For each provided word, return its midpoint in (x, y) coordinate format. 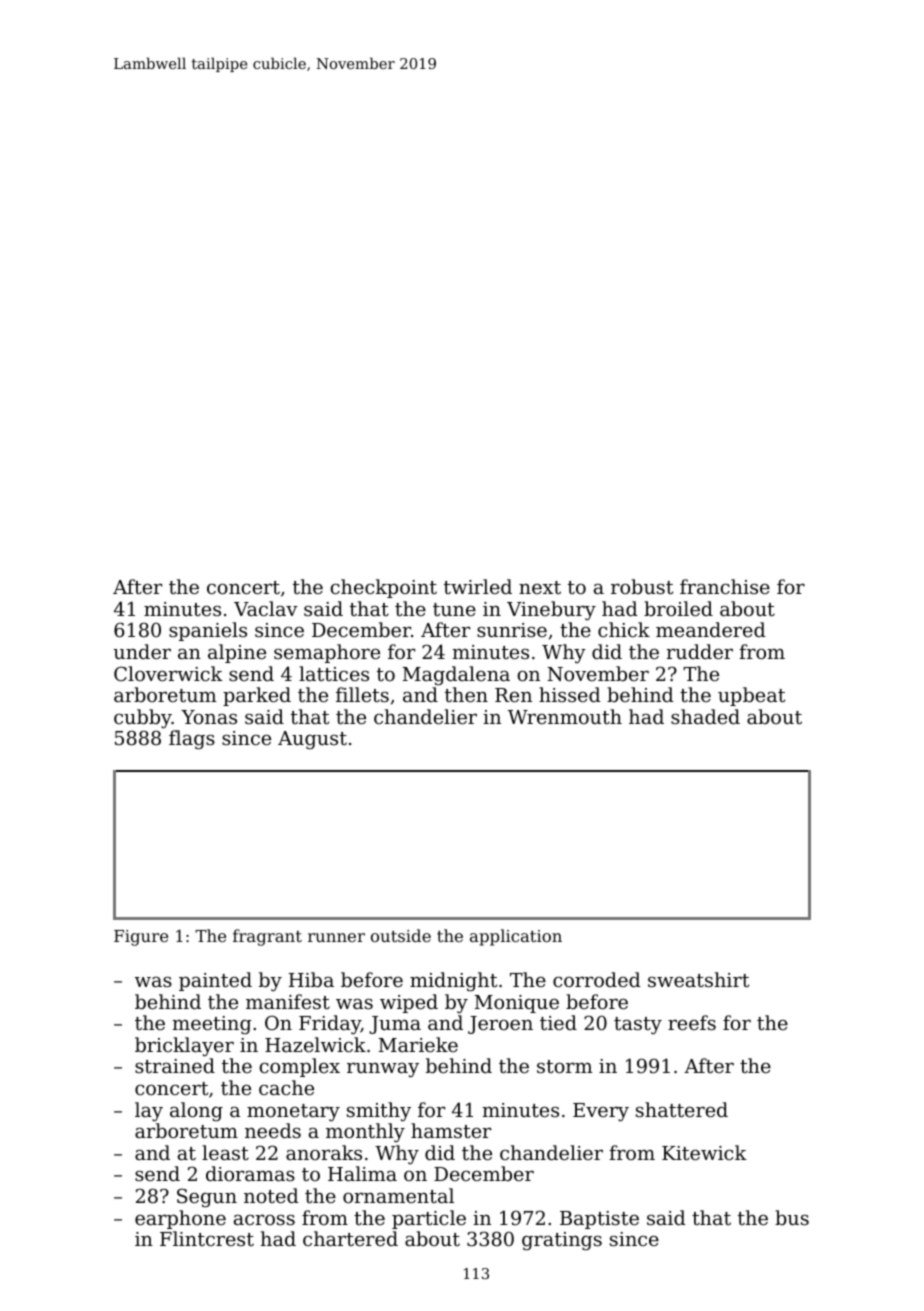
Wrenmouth (565, 716)
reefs (692, 1022)
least (225, 1152)
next (540, 587)
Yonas (209, 717)
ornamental (398, 1195)
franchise (725, 586)
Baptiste (599, 1220)
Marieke (418, 1044)
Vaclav (266, 608)
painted (215, 981)
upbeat (751, 696)
